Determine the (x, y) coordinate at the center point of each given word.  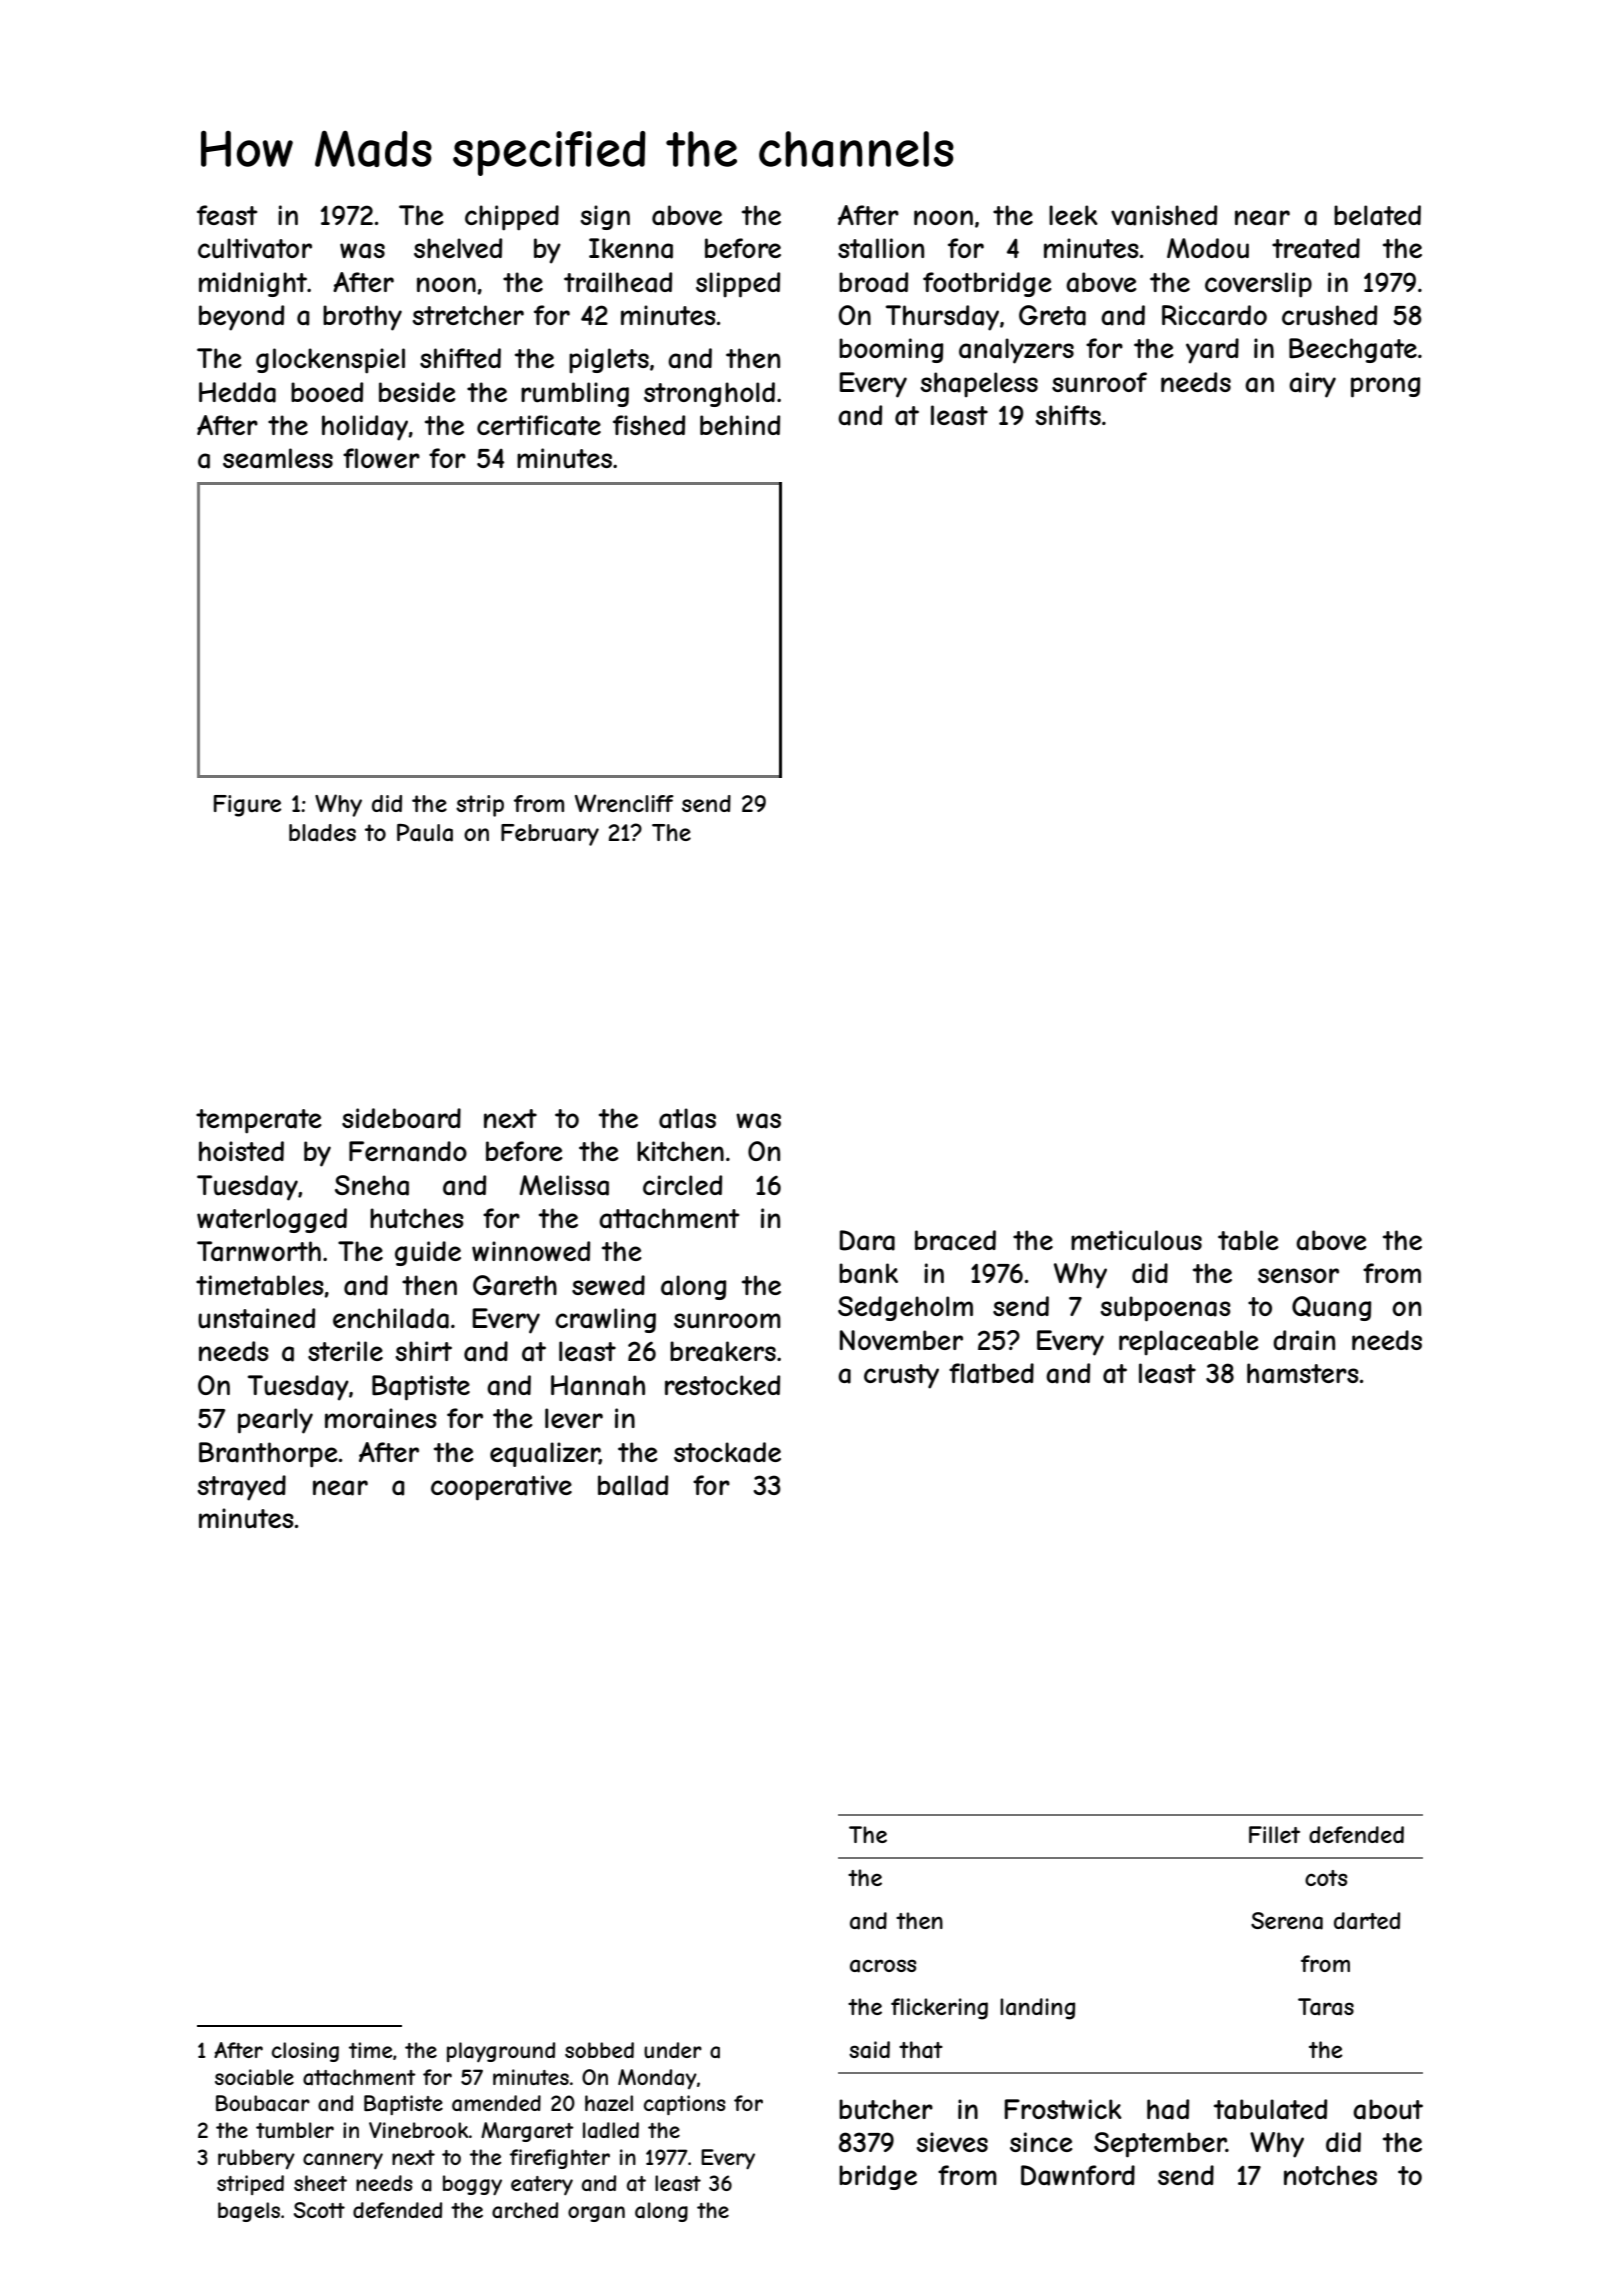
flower (381, 458)
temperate (259, 1121)
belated (1377, 215)
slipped (738, 285)
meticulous (1136, 1240)
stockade (727, 1452)
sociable (254, 2077)
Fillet (1274, 1834)
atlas (687, 1118)
